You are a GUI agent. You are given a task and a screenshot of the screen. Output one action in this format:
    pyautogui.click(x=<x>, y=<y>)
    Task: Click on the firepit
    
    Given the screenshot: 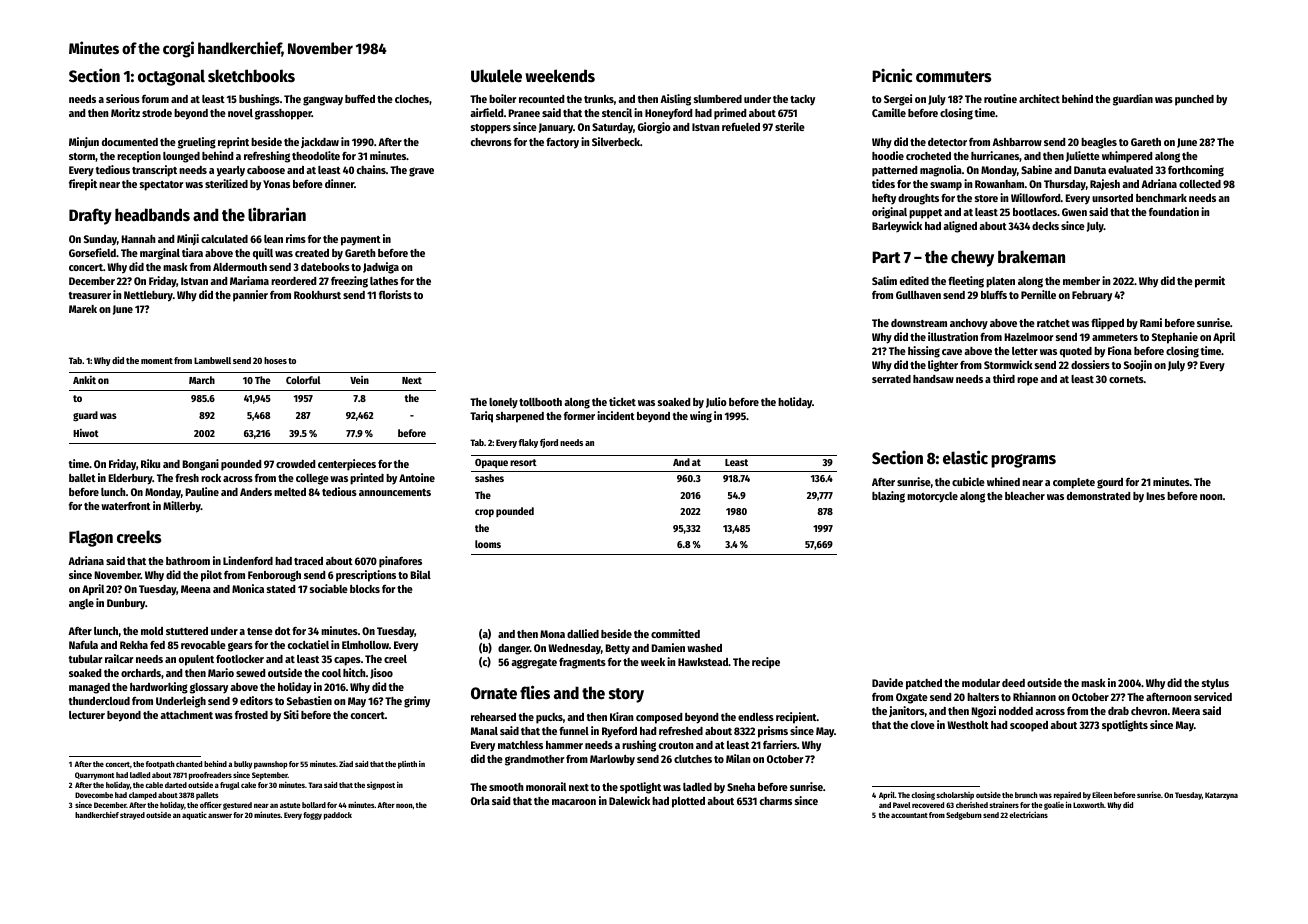 What is the action you would take?
    pyautogui.click(x=83, y=185)
